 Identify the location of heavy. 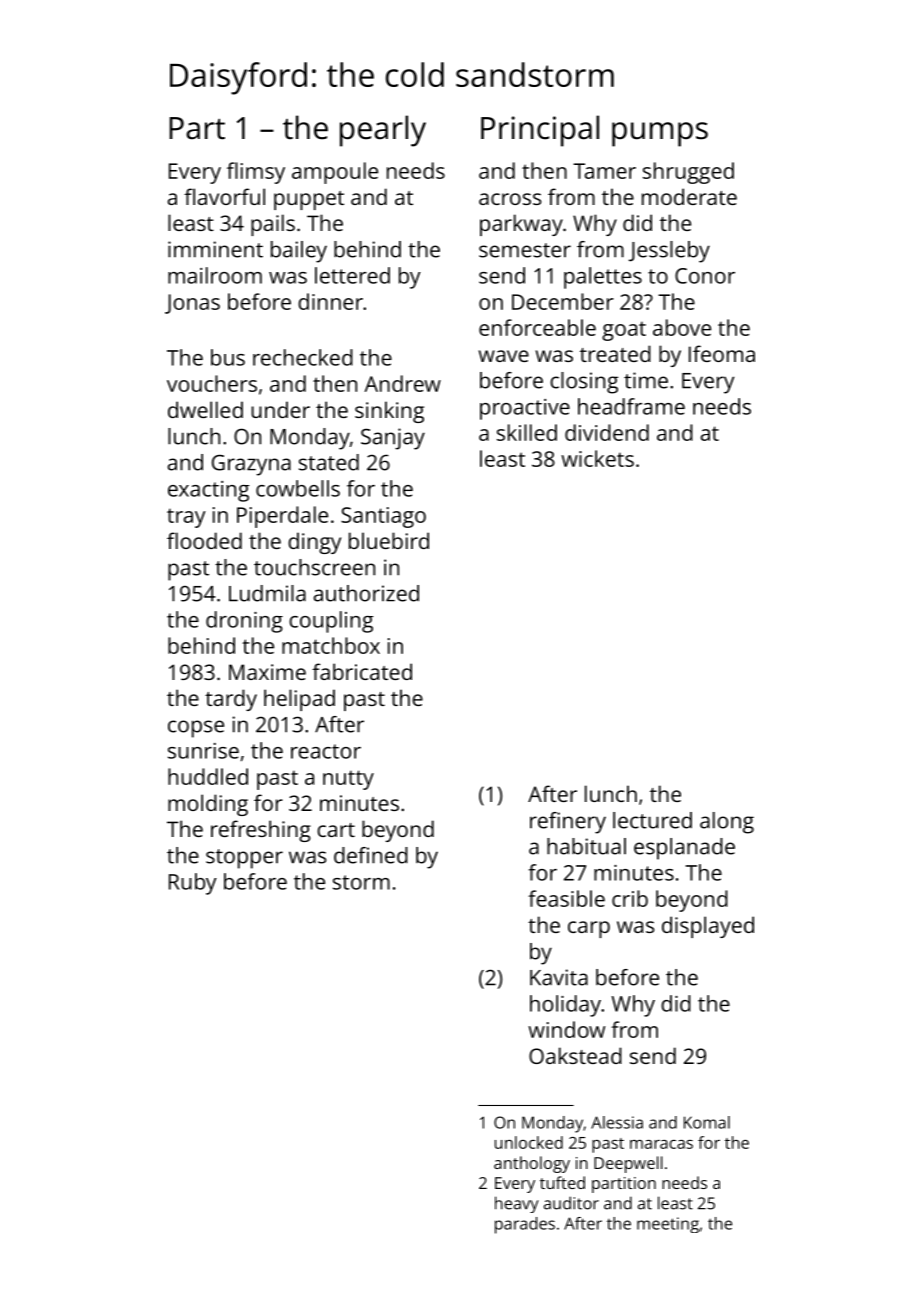
(517, 1204).
